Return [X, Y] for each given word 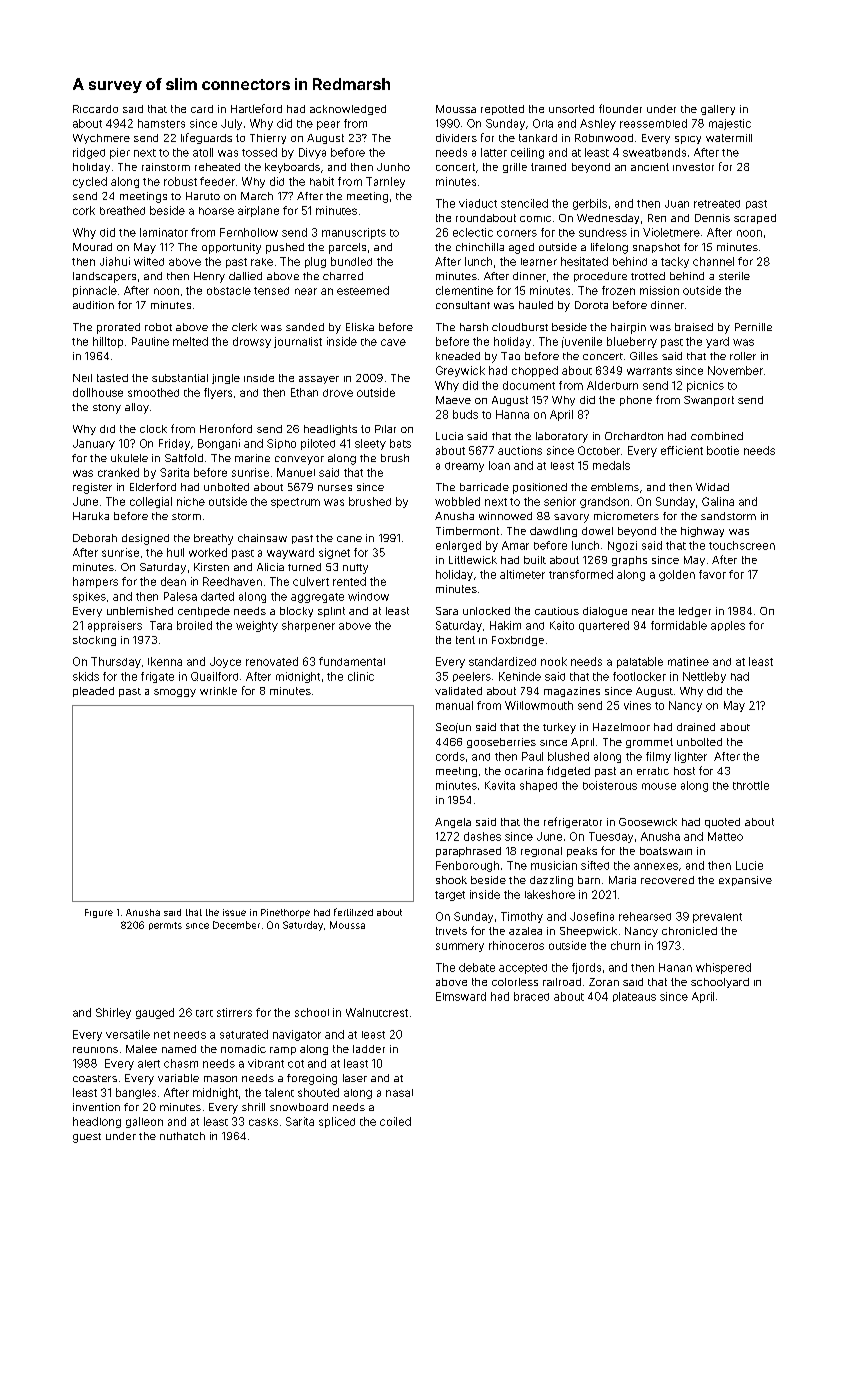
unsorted [571, 109]
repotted [502, 110]
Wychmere [101, 139]
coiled [395, 1121]
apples [728, 626]
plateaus [634, 997]
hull [175, 552]
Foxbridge [518, 641]
